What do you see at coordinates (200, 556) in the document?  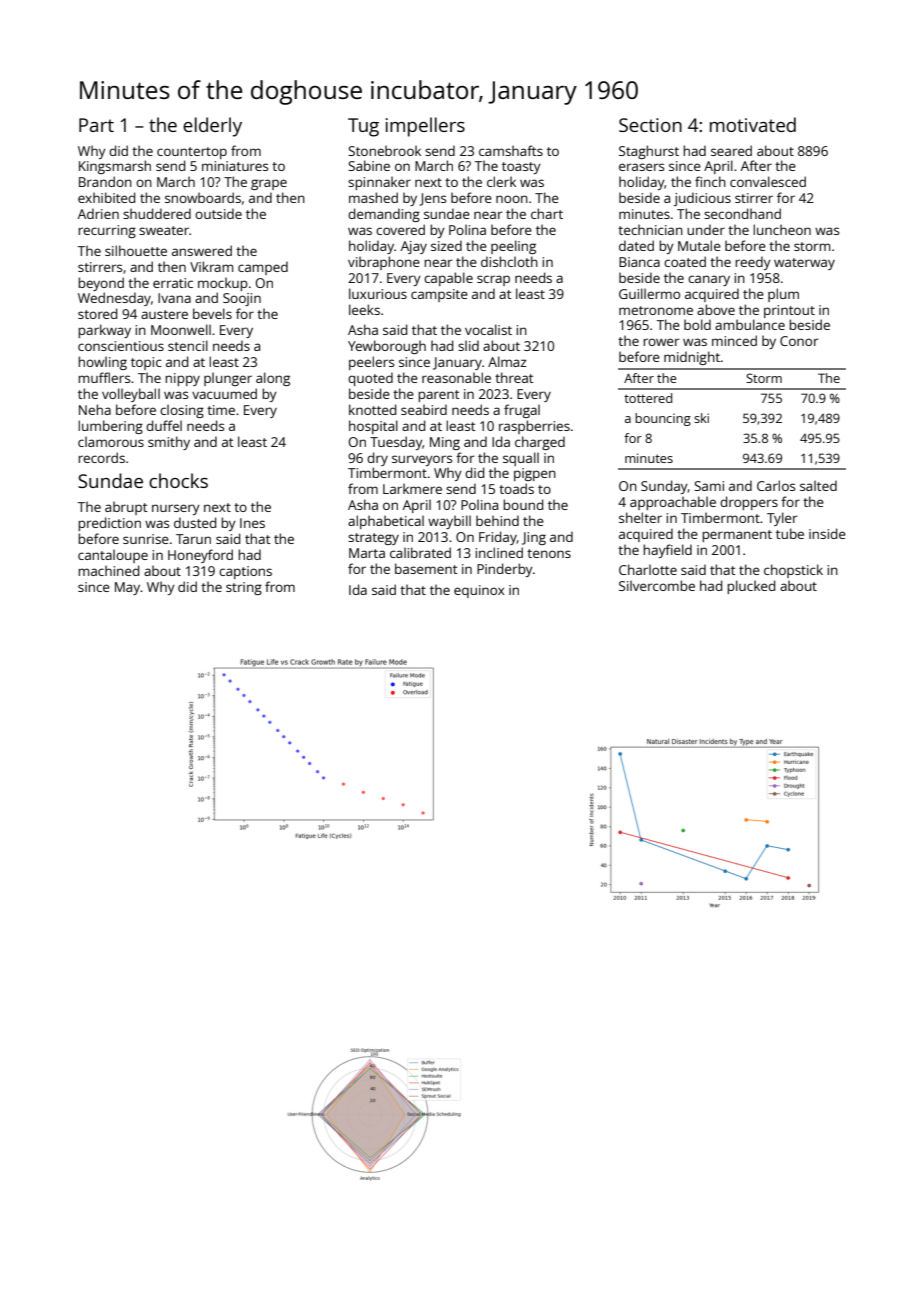 I see `Honeyford` at bounding box center [200, 556].
